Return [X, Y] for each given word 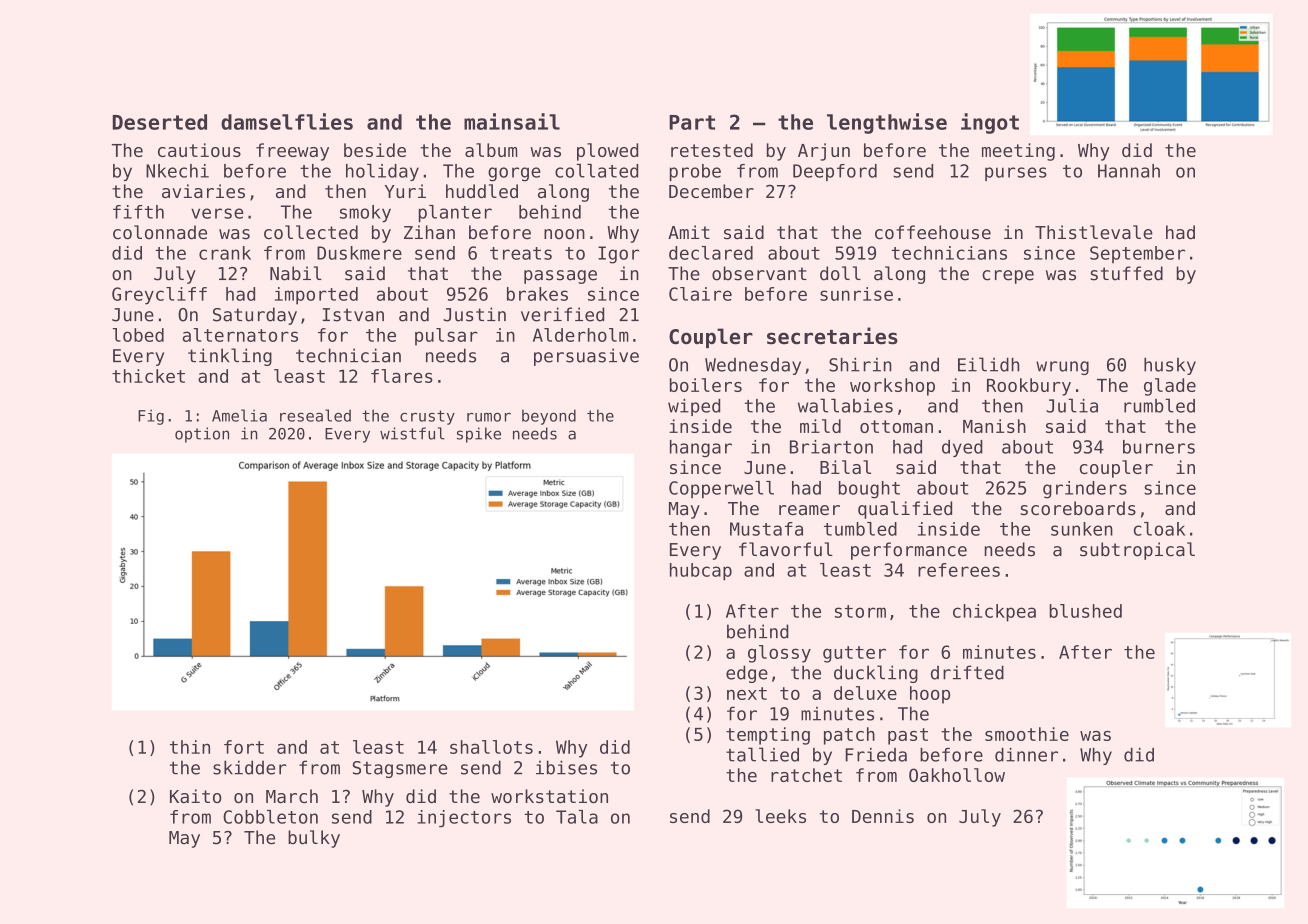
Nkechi [177, 171]
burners [1159, 447]
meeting [1018, 152]
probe [695, 172]
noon [564, 234]
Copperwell [721, 489]
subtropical [1137, 551]
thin [190, 747]
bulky [314, 839]
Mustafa [766, 529]
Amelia [239, 415]
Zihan [429, 232]
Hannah [1129, 171]
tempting [768, 736]
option [202, 435]
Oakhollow [957, 775]
